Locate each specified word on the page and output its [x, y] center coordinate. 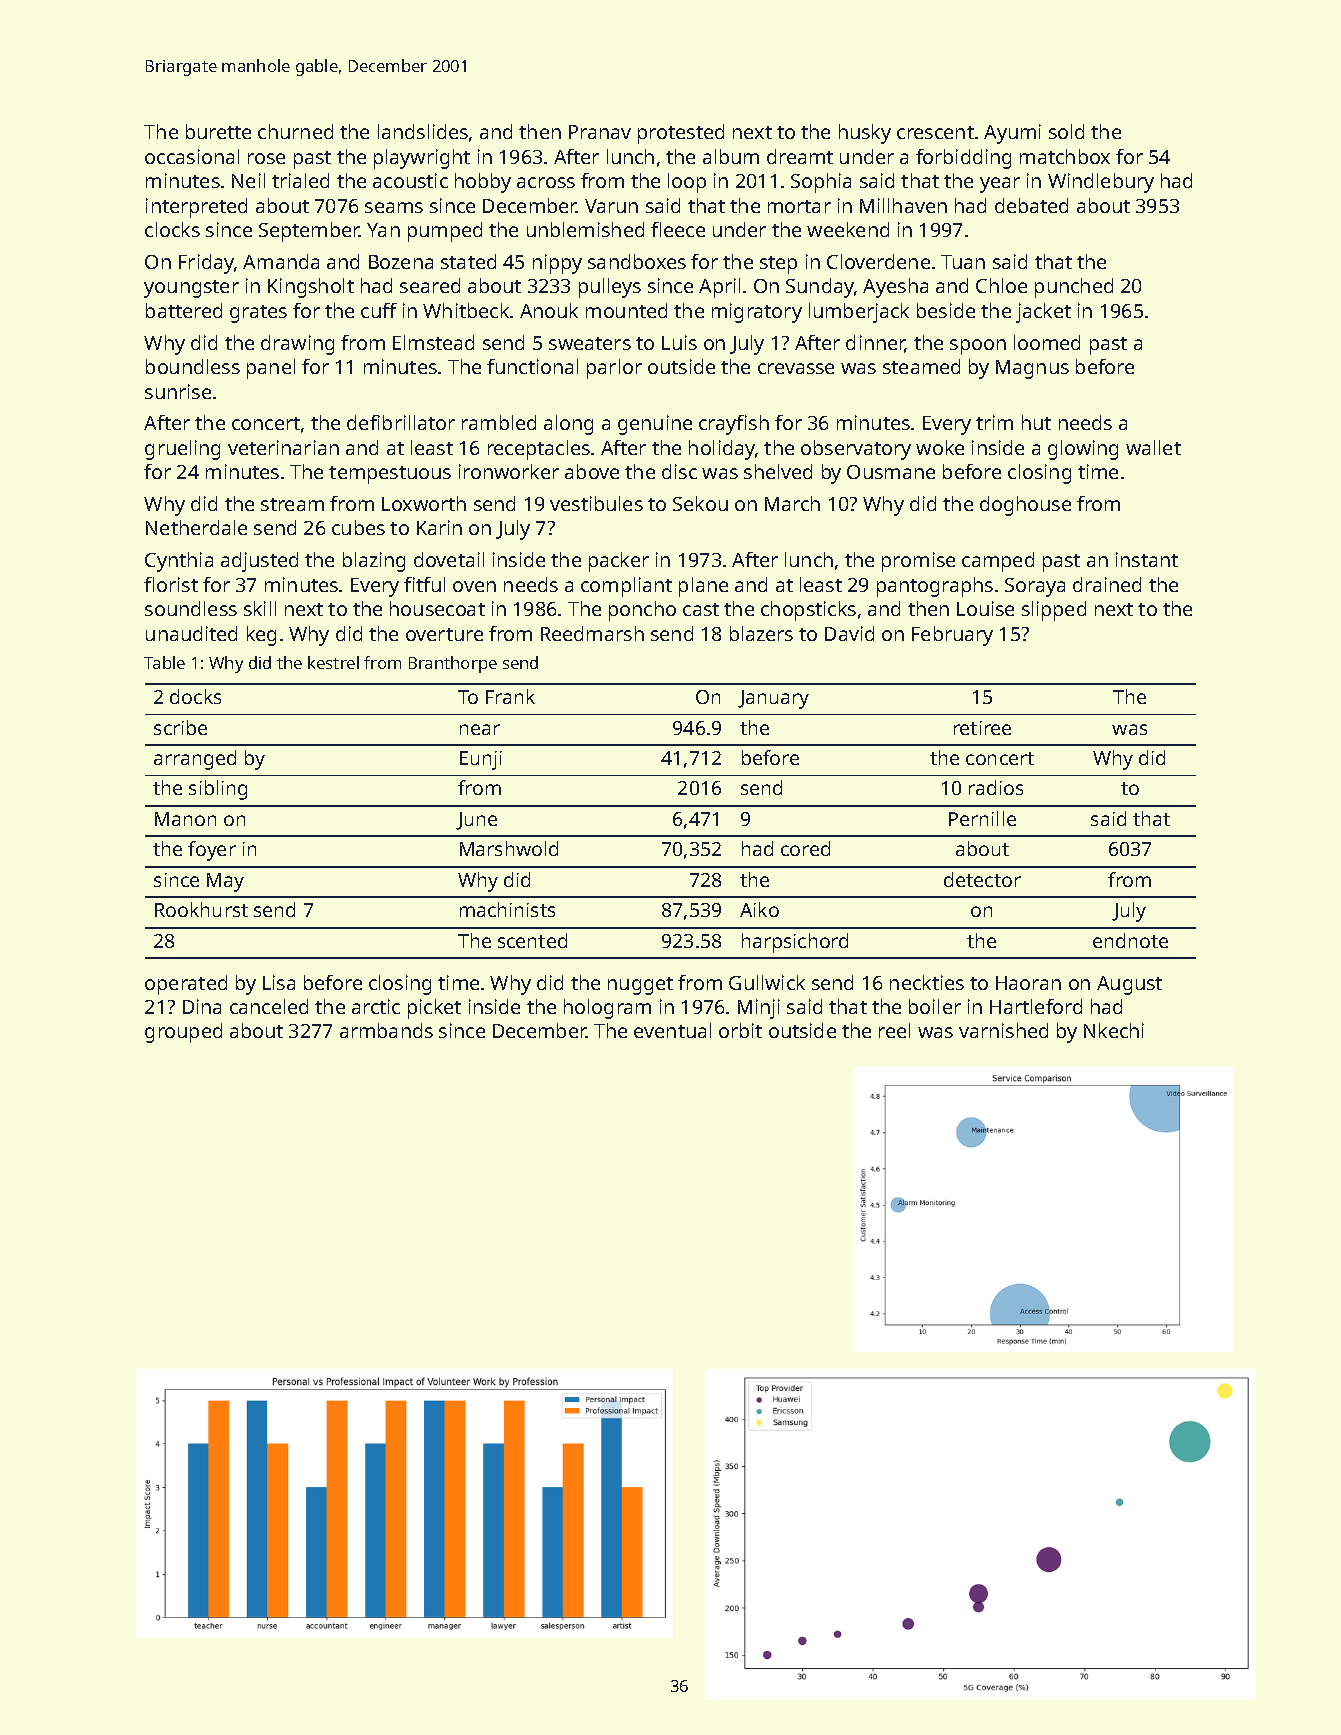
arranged [195, 760]
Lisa [279, 982]
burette [218, 131]
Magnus [1032, 369]
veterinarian [283, 447]
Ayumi [1012, 134]
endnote [1130, 940]
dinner [876, 344]
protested [681, 134]
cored [805, 848]
